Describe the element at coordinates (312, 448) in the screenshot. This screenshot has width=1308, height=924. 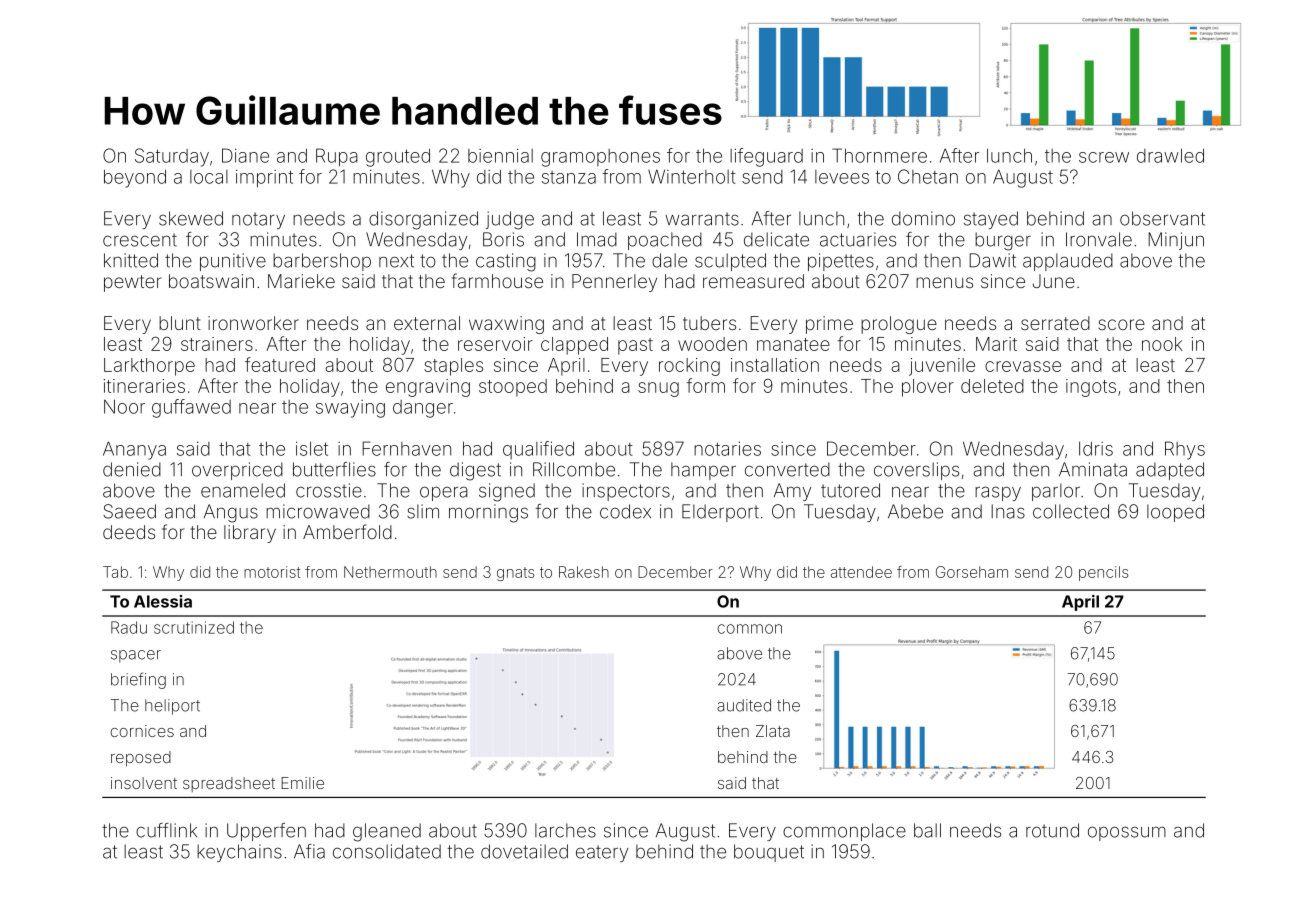
I see `islet` at that location.
